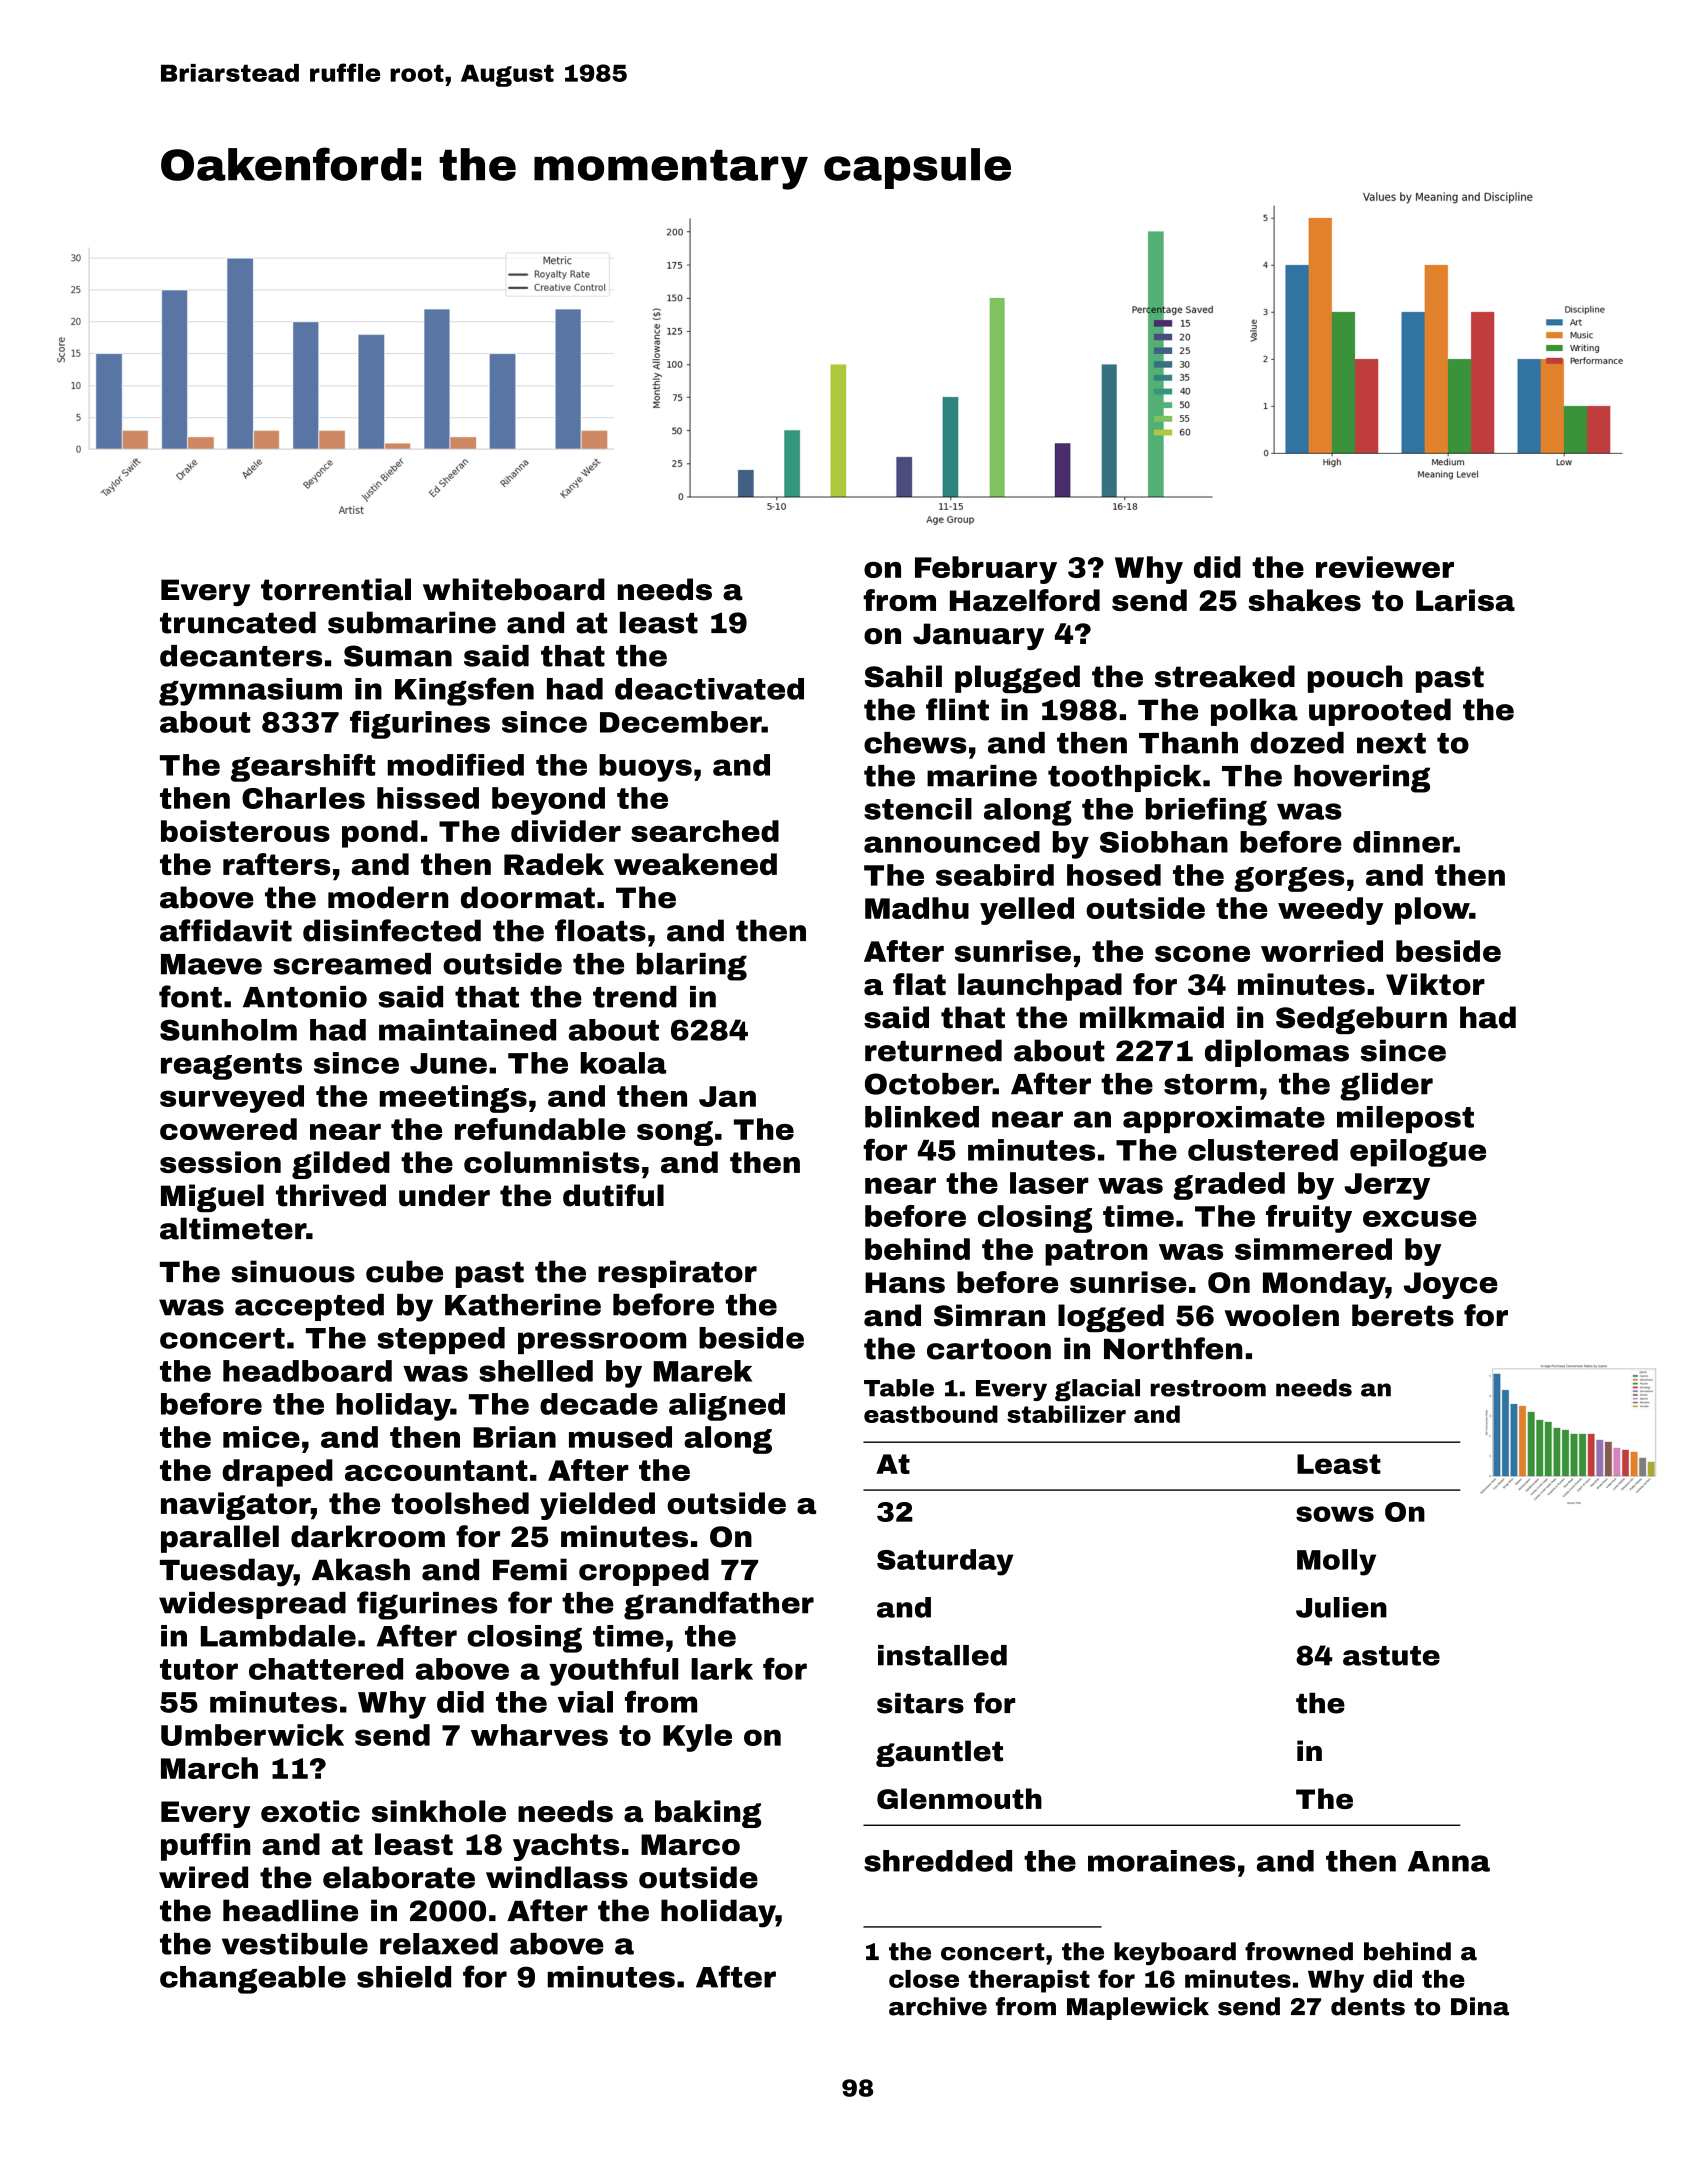 The height and width of the screenshot is (2178, 1683). Describe the element at coordinates (959, 1798) in the screenshot. I see `Glenmouth` at that location.
